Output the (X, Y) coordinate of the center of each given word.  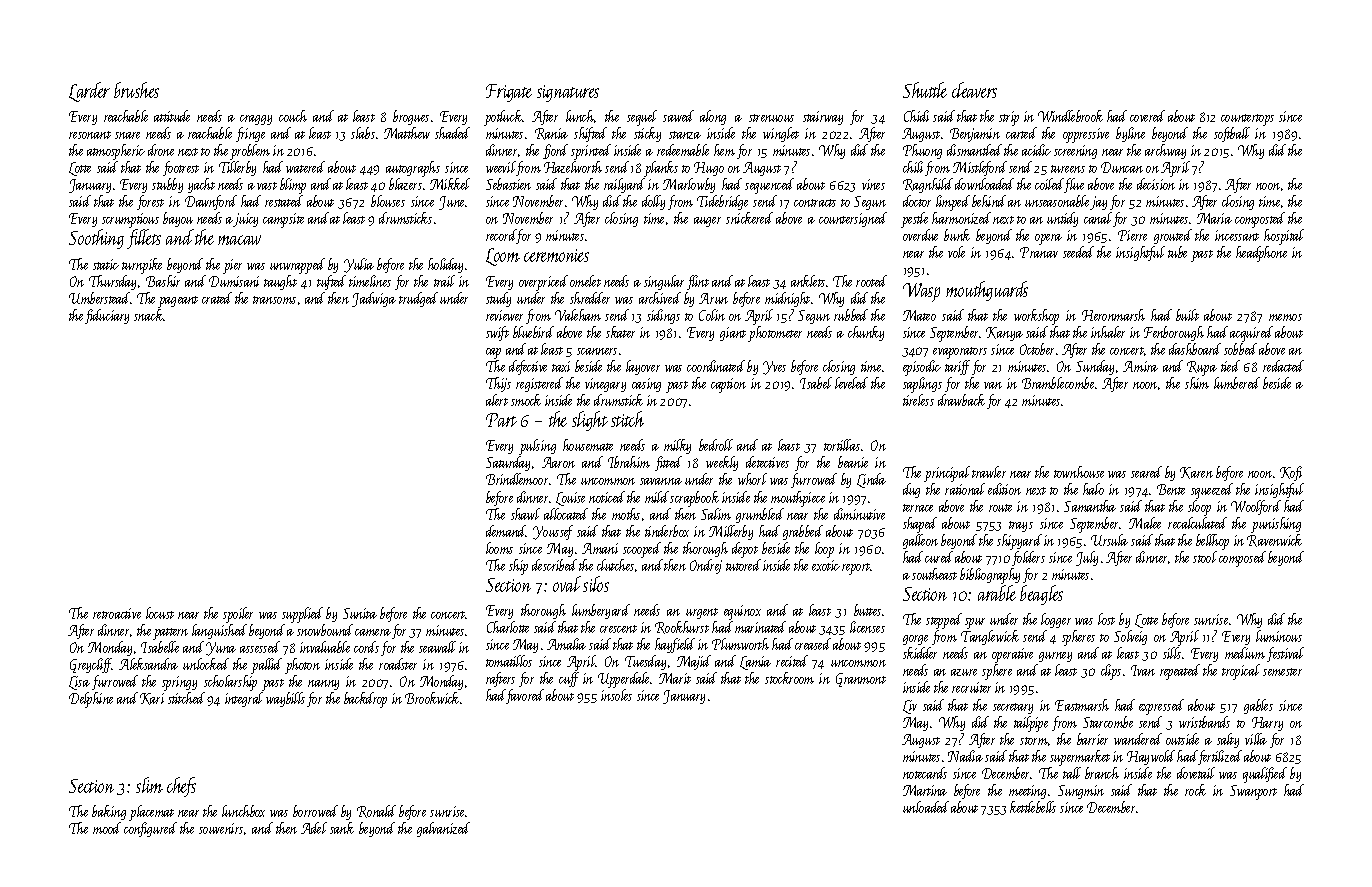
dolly (653, 202)
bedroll (716, 445)
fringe (250, 134)
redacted (1283, 366)
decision (1156, 184)
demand (506, 531)
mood (107, 828)
